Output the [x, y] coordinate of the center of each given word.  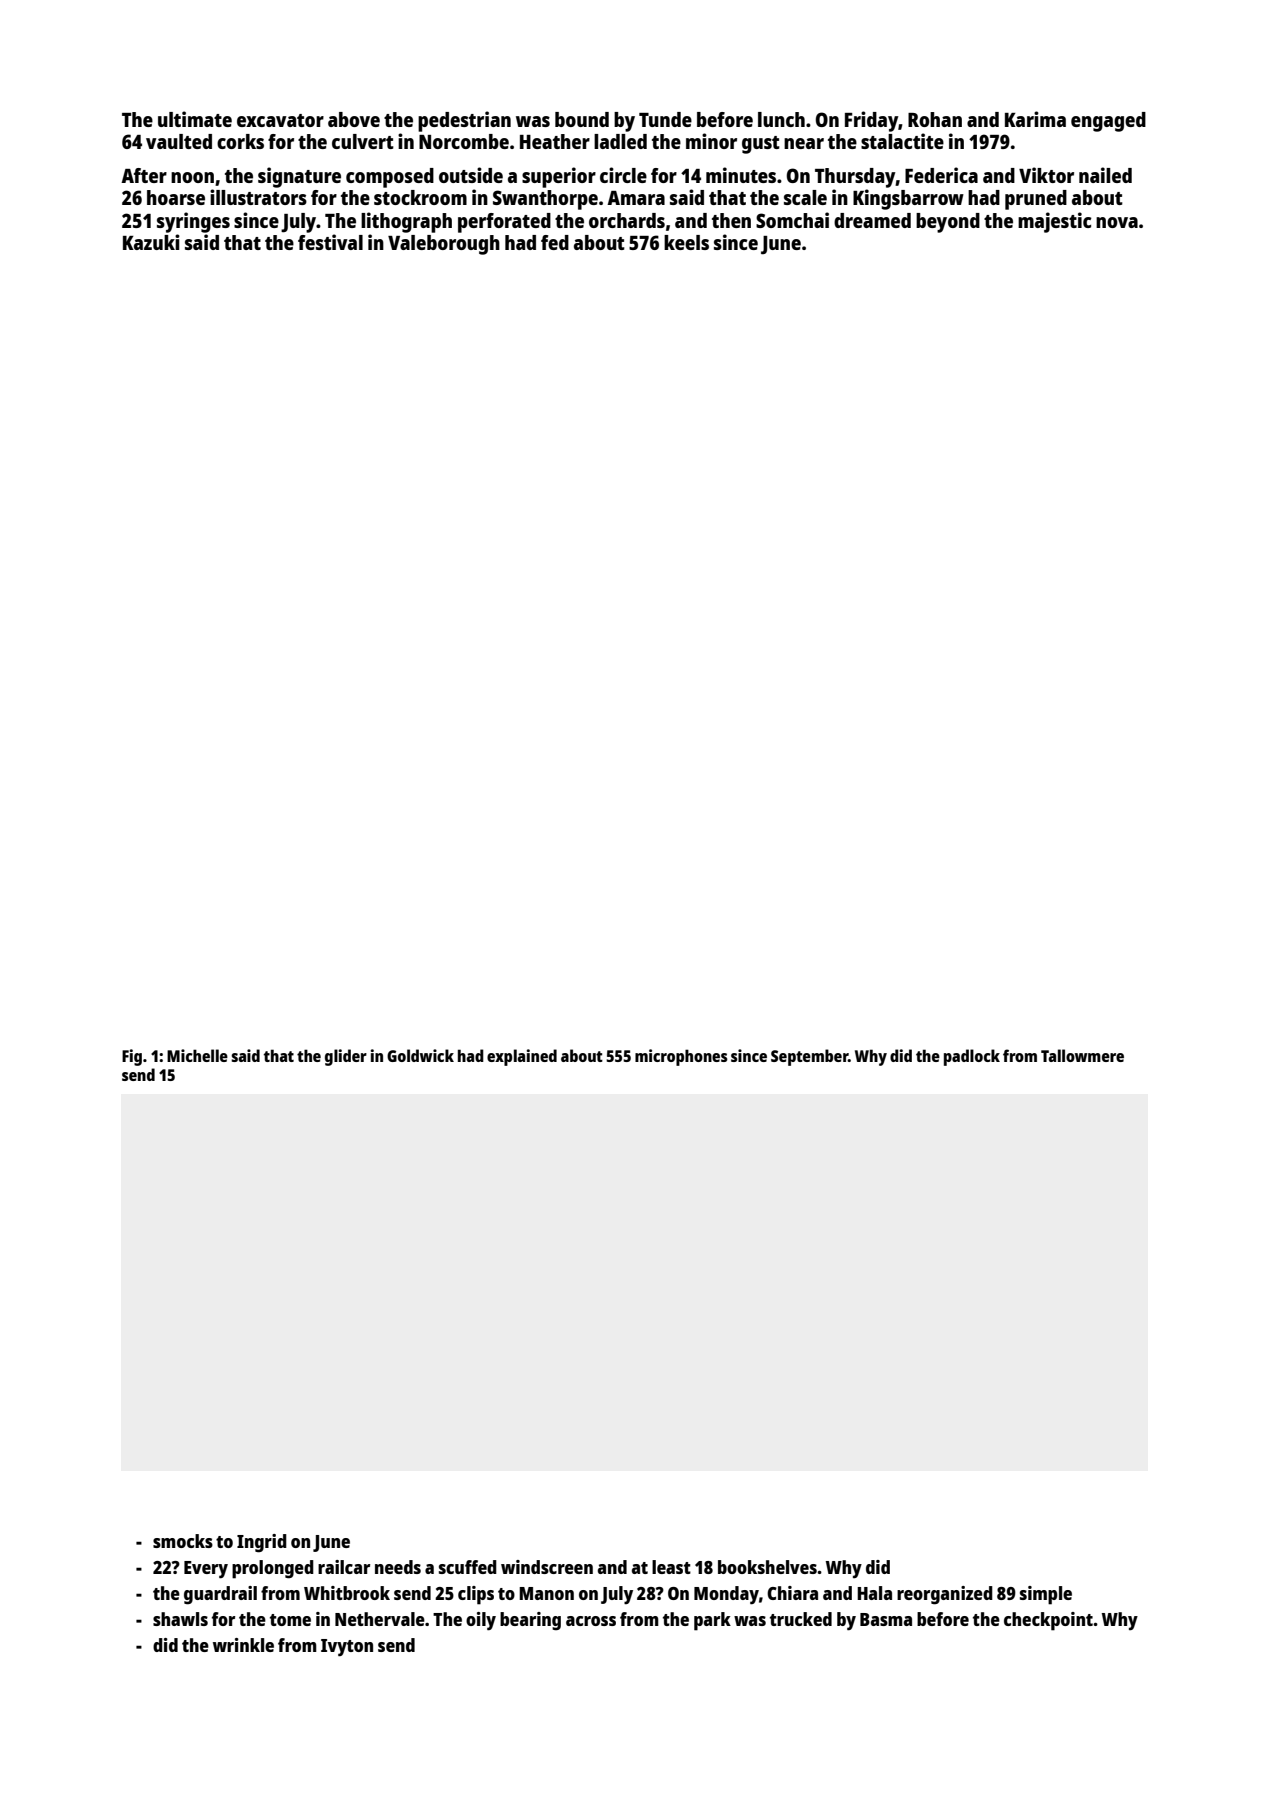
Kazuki [151, 242]
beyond [948, 223]
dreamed [872, 220]
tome [290, 1620]
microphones [681, 1057]
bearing [530, 1621]
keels [686, 242]
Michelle [197, 1055]
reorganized [945, 1595]
